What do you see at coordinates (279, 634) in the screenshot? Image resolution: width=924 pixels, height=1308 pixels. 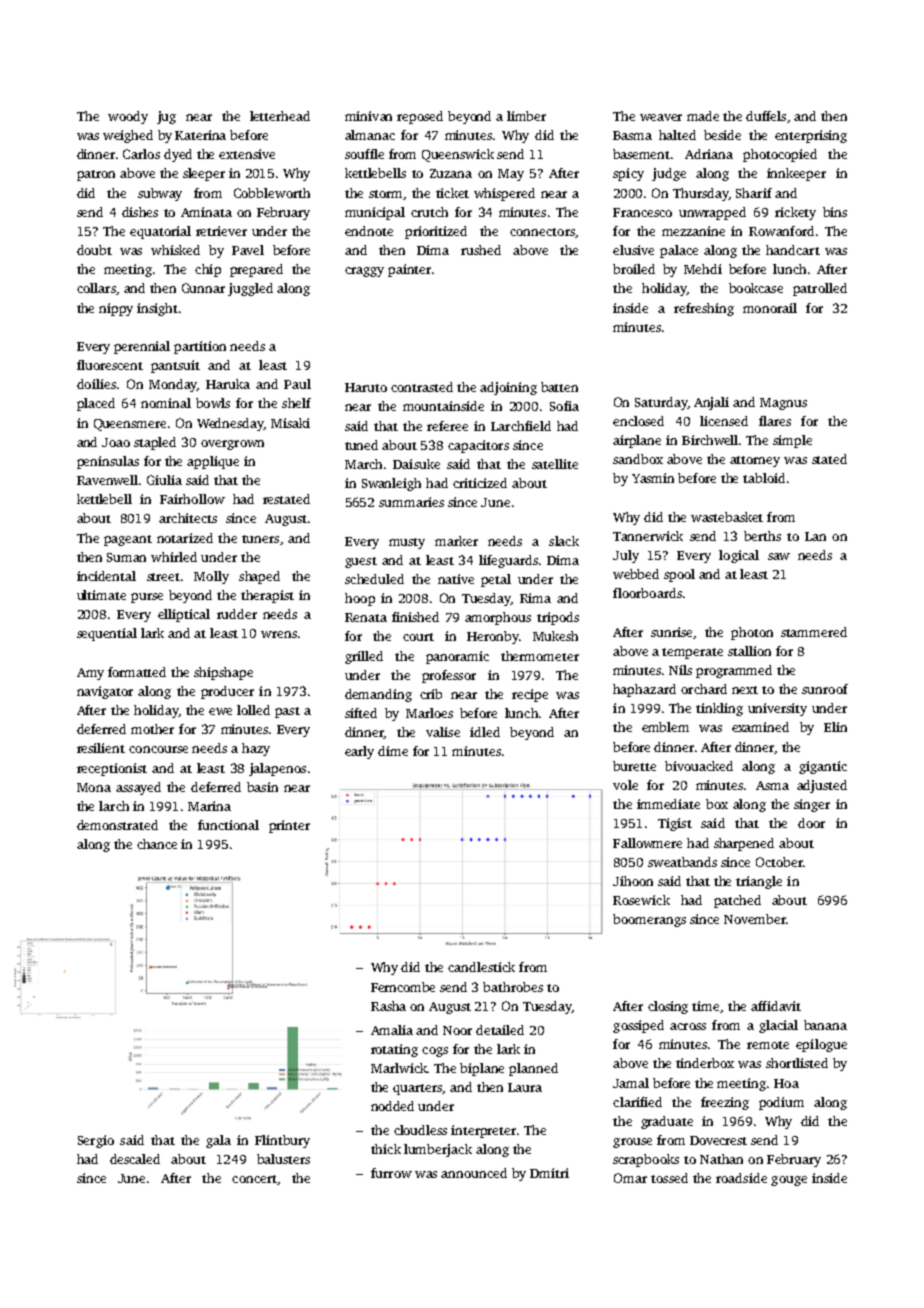 I see `wrens` at bounding box center [279, 634].
